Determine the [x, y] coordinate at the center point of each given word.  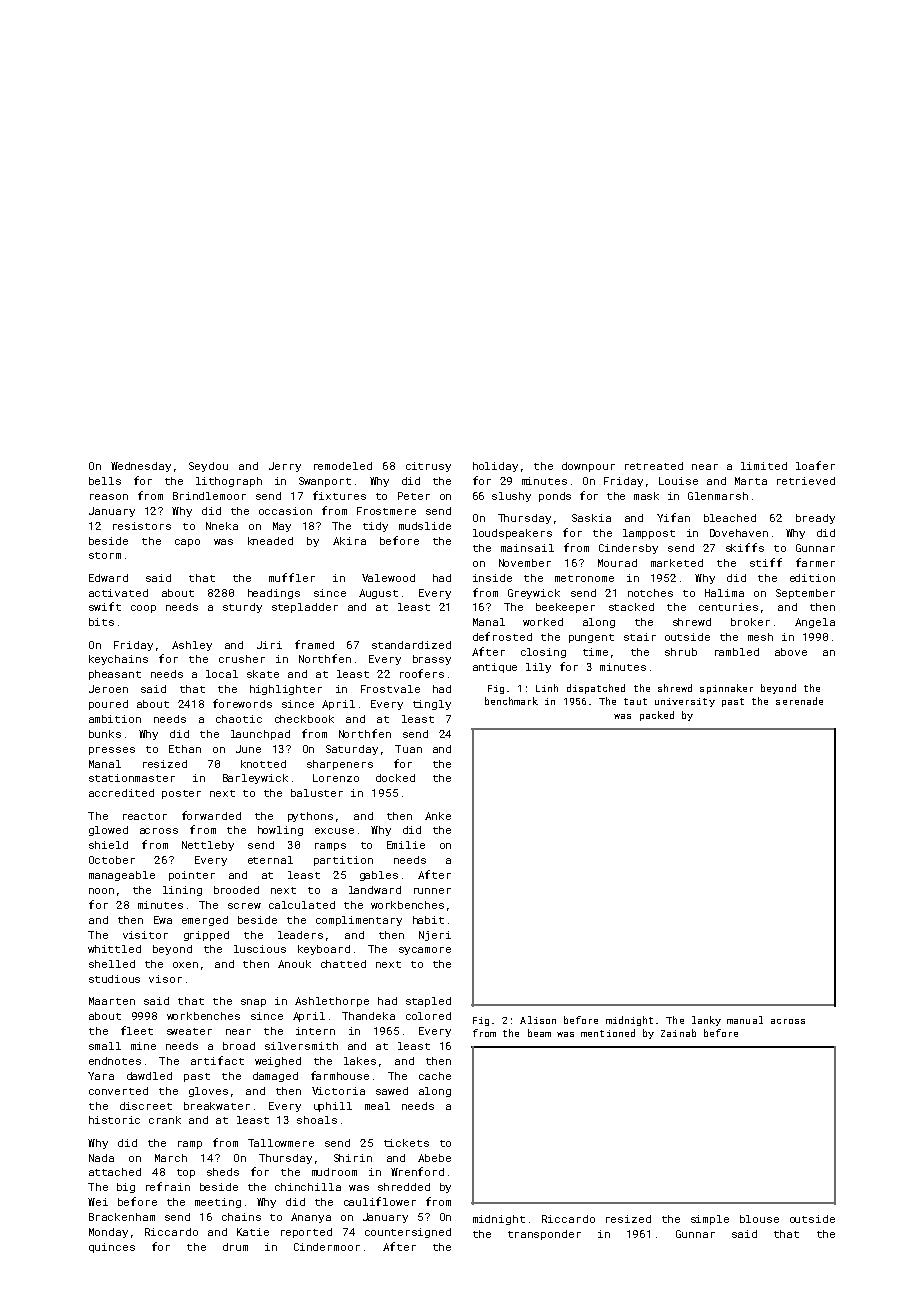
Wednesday [141, 467]
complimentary [359, 921]
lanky [706, 1021]
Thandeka [368, 1016]
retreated [654, 466]
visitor [145, 935]
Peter [414, 496]
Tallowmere [281, 1143]
